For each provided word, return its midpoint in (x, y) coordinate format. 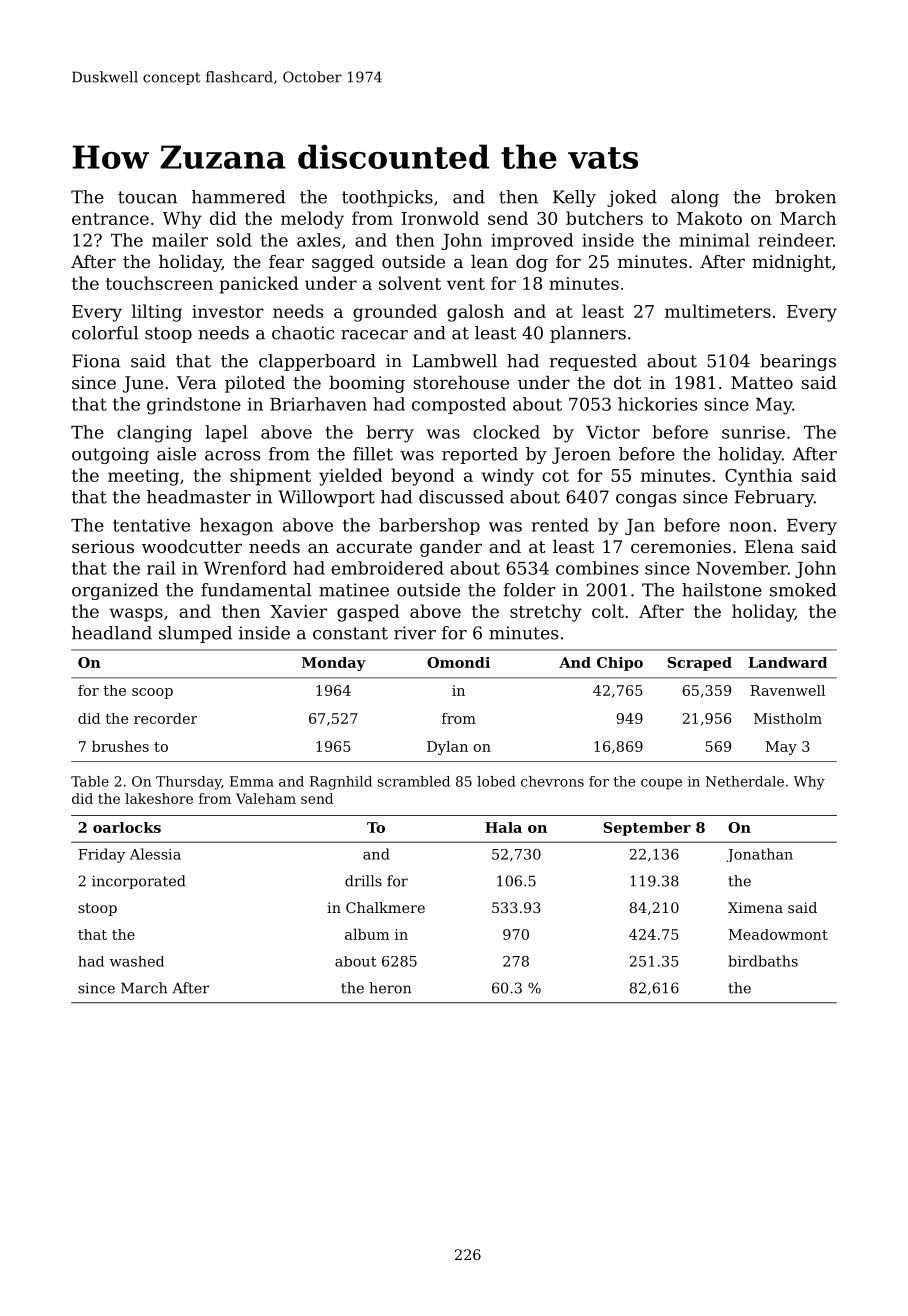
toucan (147, 197)
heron (390, 988)
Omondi (458, 662)
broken (805, 197)
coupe (661, 784)
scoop (152, 693)
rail (161, 568)
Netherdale (745, 781)
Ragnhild (341, 783)
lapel (226, 433)
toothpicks (387, 198)
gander (451, 548)
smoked (803, 590)
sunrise (753, 432)
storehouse (461, 382)
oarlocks (127, 827)
